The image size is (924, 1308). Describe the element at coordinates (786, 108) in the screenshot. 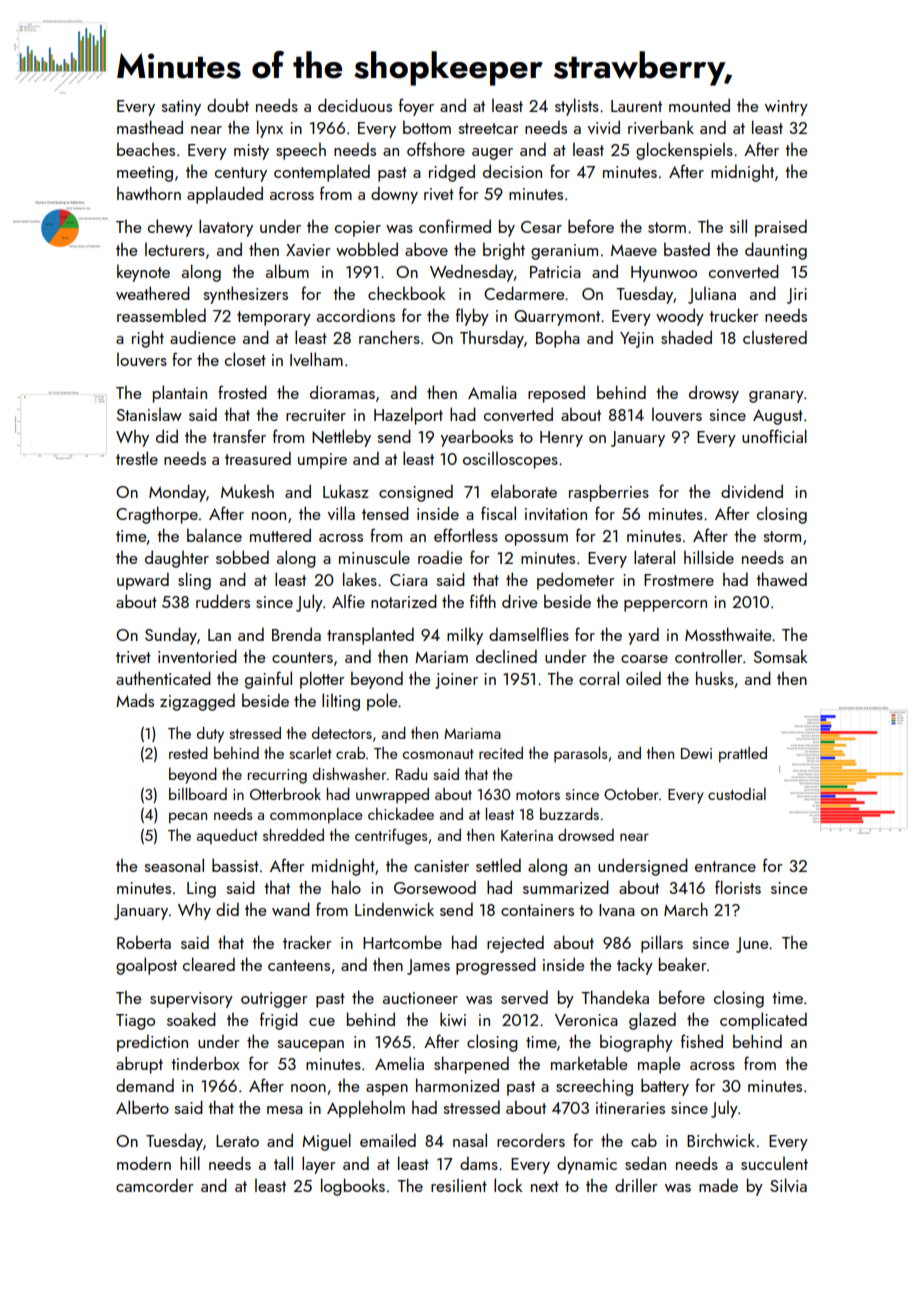

I see `wintry` at that location.
